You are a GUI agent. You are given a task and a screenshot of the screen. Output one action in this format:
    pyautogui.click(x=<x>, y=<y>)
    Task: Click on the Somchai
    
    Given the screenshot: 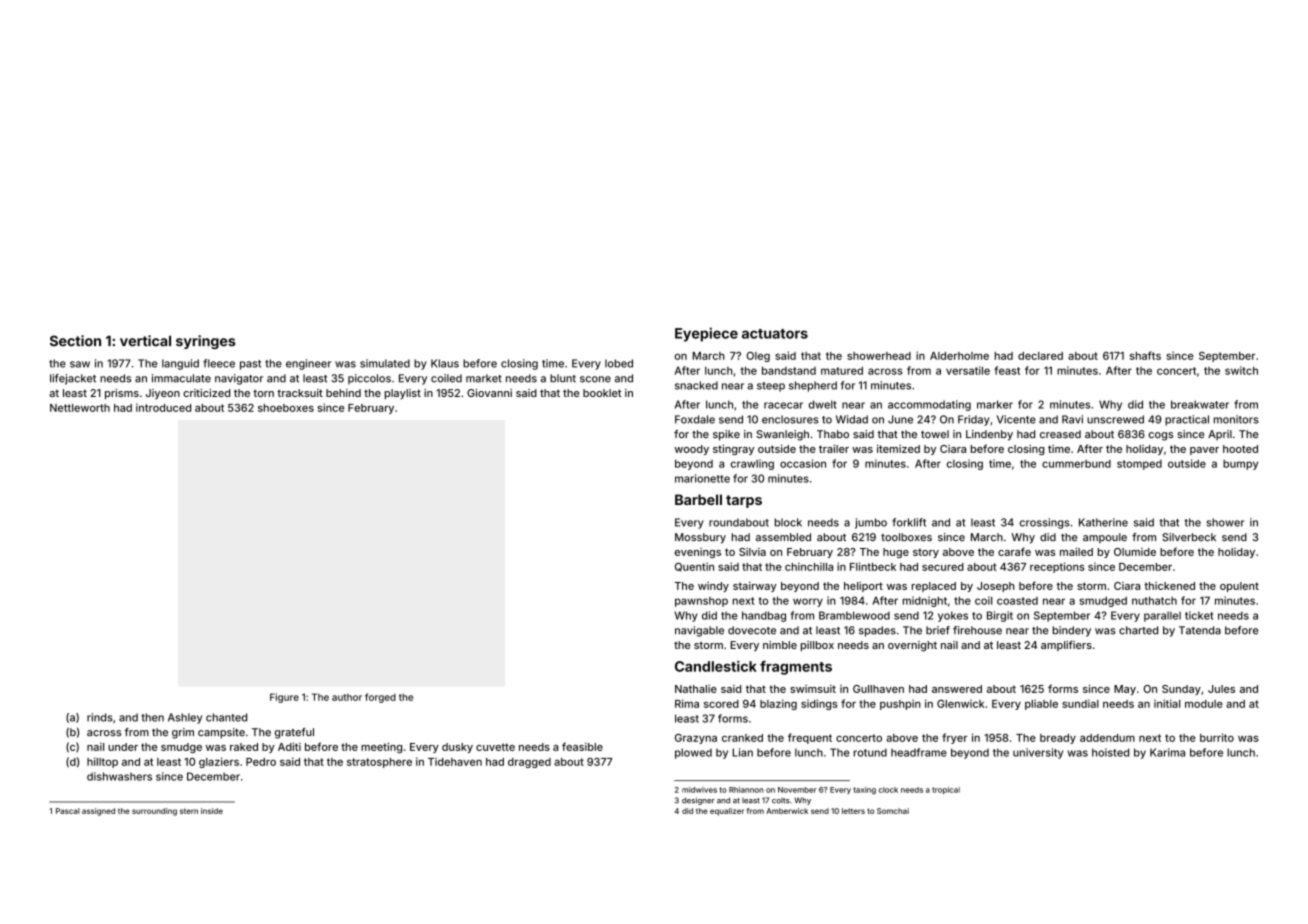 What is the action you would take?
    pyautogui.click(x=893, y=811)
